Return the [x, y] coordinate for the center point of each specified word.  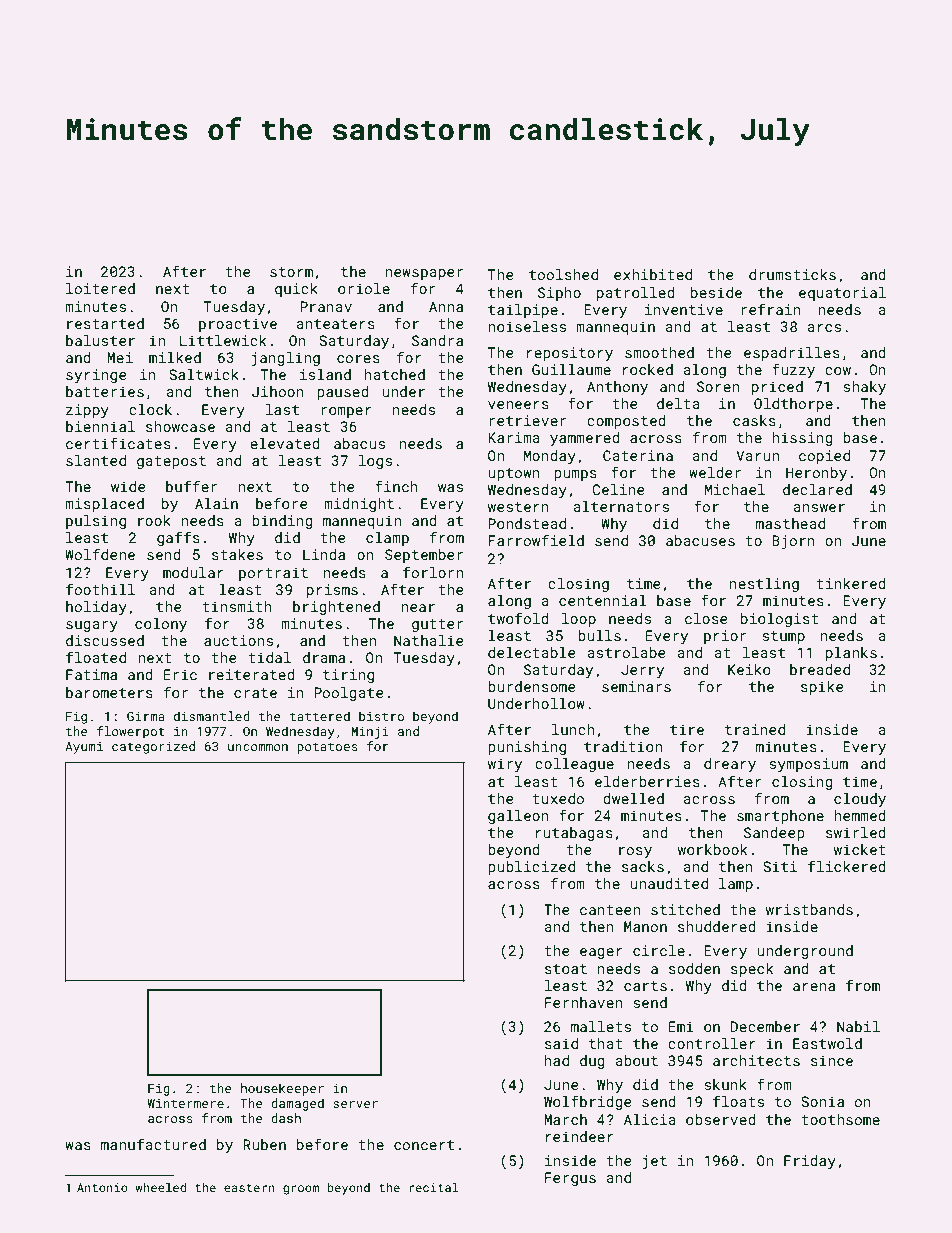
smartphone [780, 817]
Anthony [617, 388]
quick [296, 290]
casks [754, 420]
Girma [146, 716]
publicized [531, 868]
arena [814, 987]
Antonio [102, 1187]
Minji [370, 733]
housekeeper [282, 1089]
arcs [824, 328]
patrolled [636, 294]
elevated [285, 443]
